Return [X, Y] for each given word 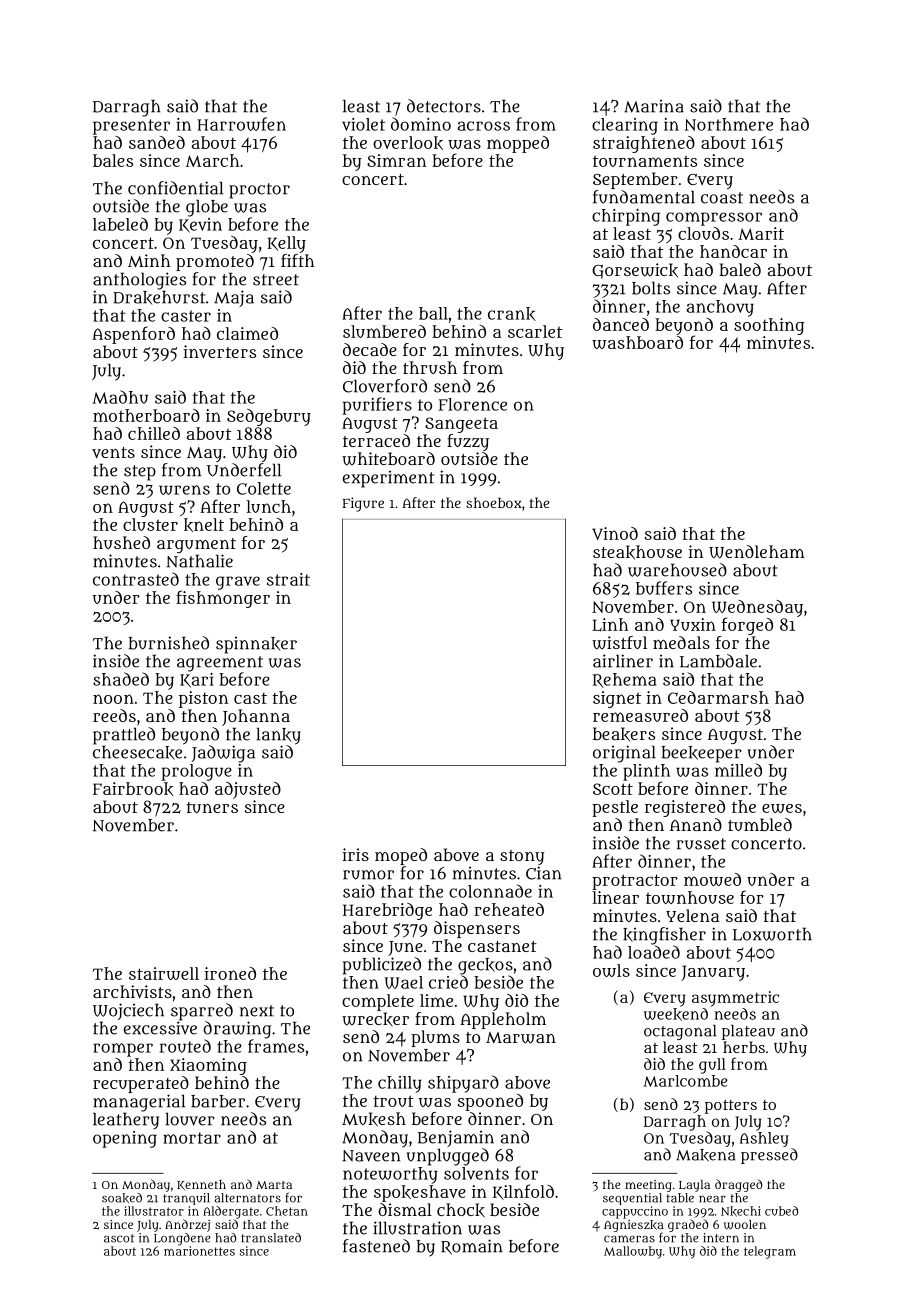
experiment [388, 479]
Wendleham [757, 552]
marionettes [199, 1251]
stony [522, 857]
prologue [196, 772]
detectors [444, 106]
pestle [615, 808]
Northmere [729, 124]
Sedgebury [269, 417]
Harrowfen [241, 124]
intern [721, 1238]
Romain [471, 1247]
